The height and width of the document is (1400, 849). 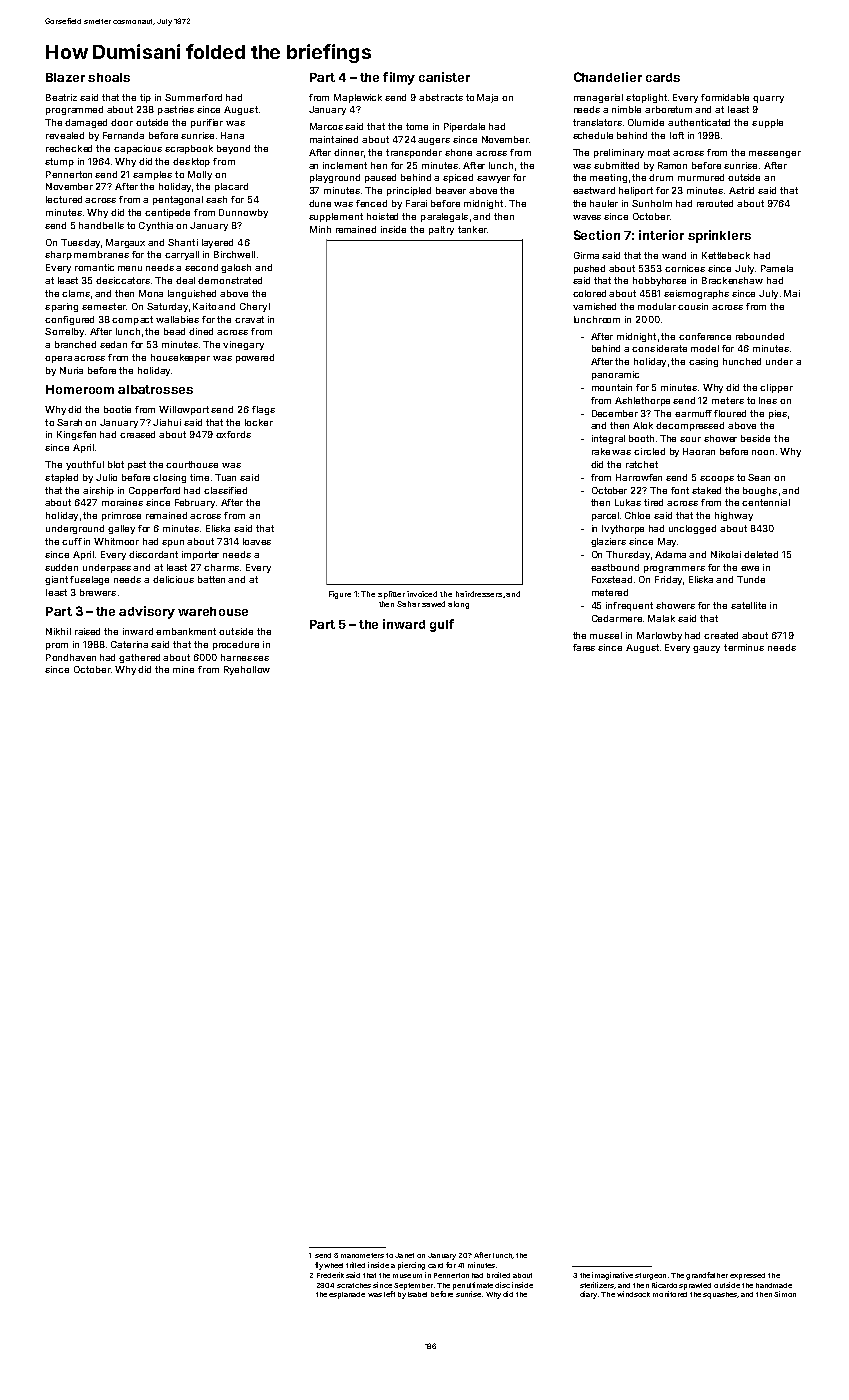 I want to click on hairdressers, so click(x=479, y=594).
